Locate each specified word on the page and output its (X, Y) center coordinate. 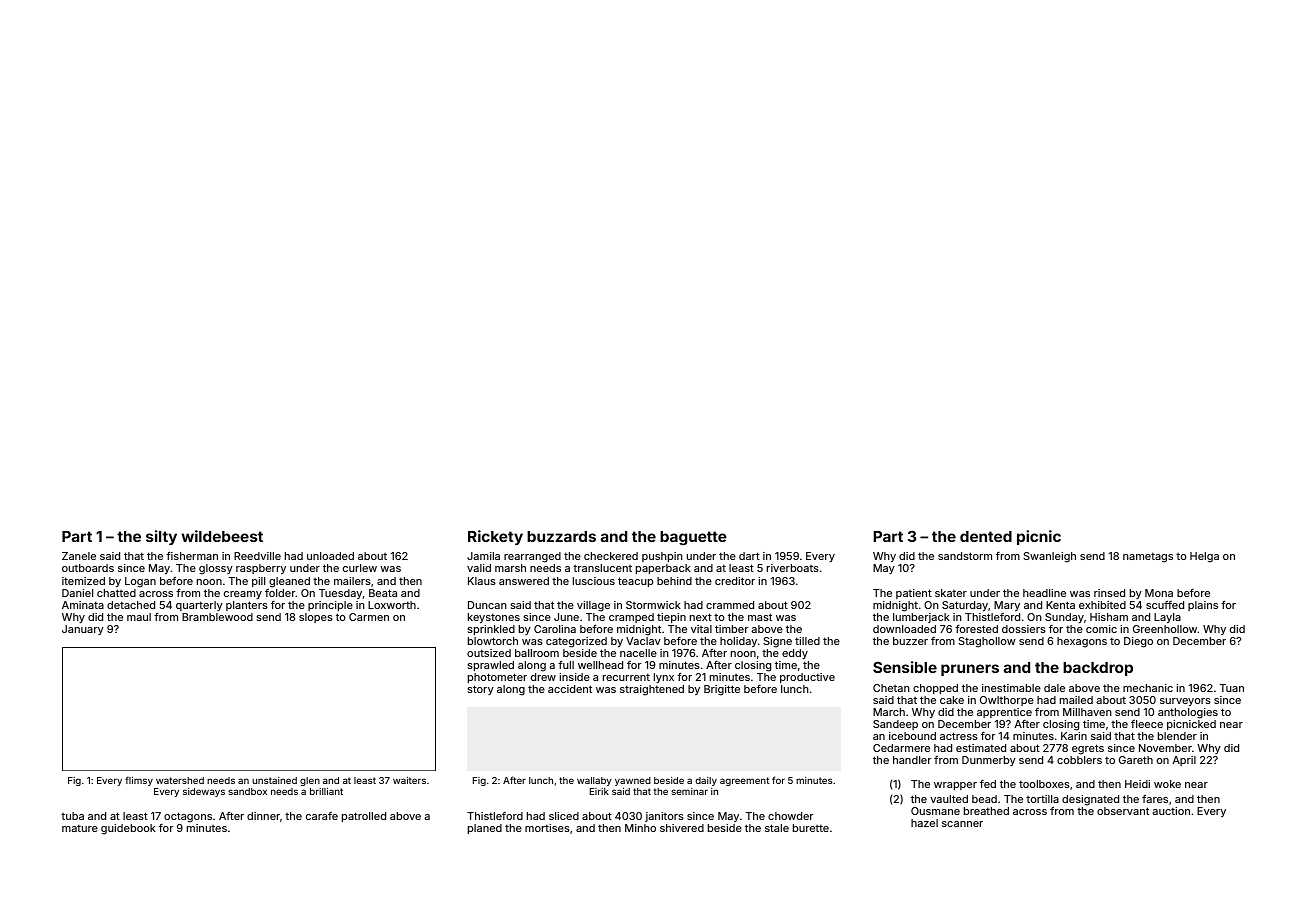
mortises (547, 828)
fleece (1147, 724)
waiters (409, 780)
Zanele (79, 556)
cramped (631, 618)
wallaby (594, 781)
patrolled (364, 817)
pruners (970, 670)
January (83, 630)
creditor (735, 581)
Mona (1159, 593)
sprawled (490, 666)
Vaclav (643, 641)
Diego (1138, 642)
